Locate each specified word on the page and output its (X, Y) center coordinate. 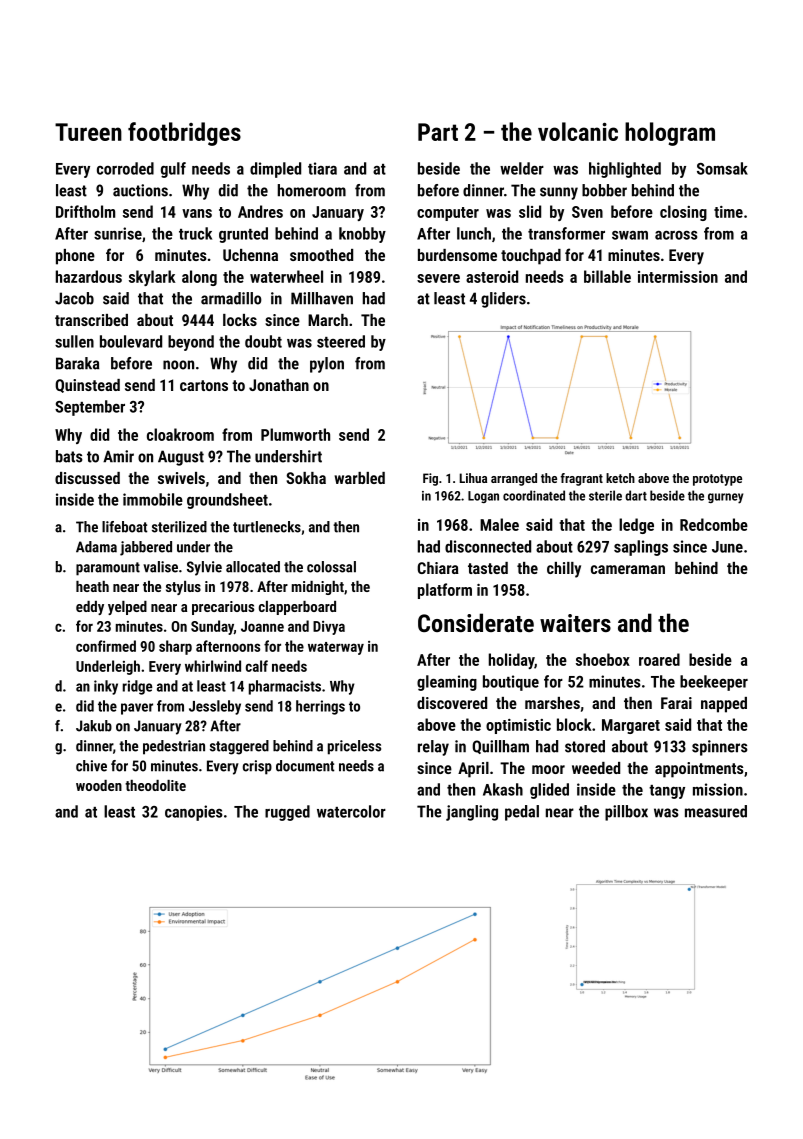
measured (716, 811)
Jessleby (215, 707)
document (305, 766)
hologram (670, 134)
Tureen (88, 132)
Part (438, 132)
